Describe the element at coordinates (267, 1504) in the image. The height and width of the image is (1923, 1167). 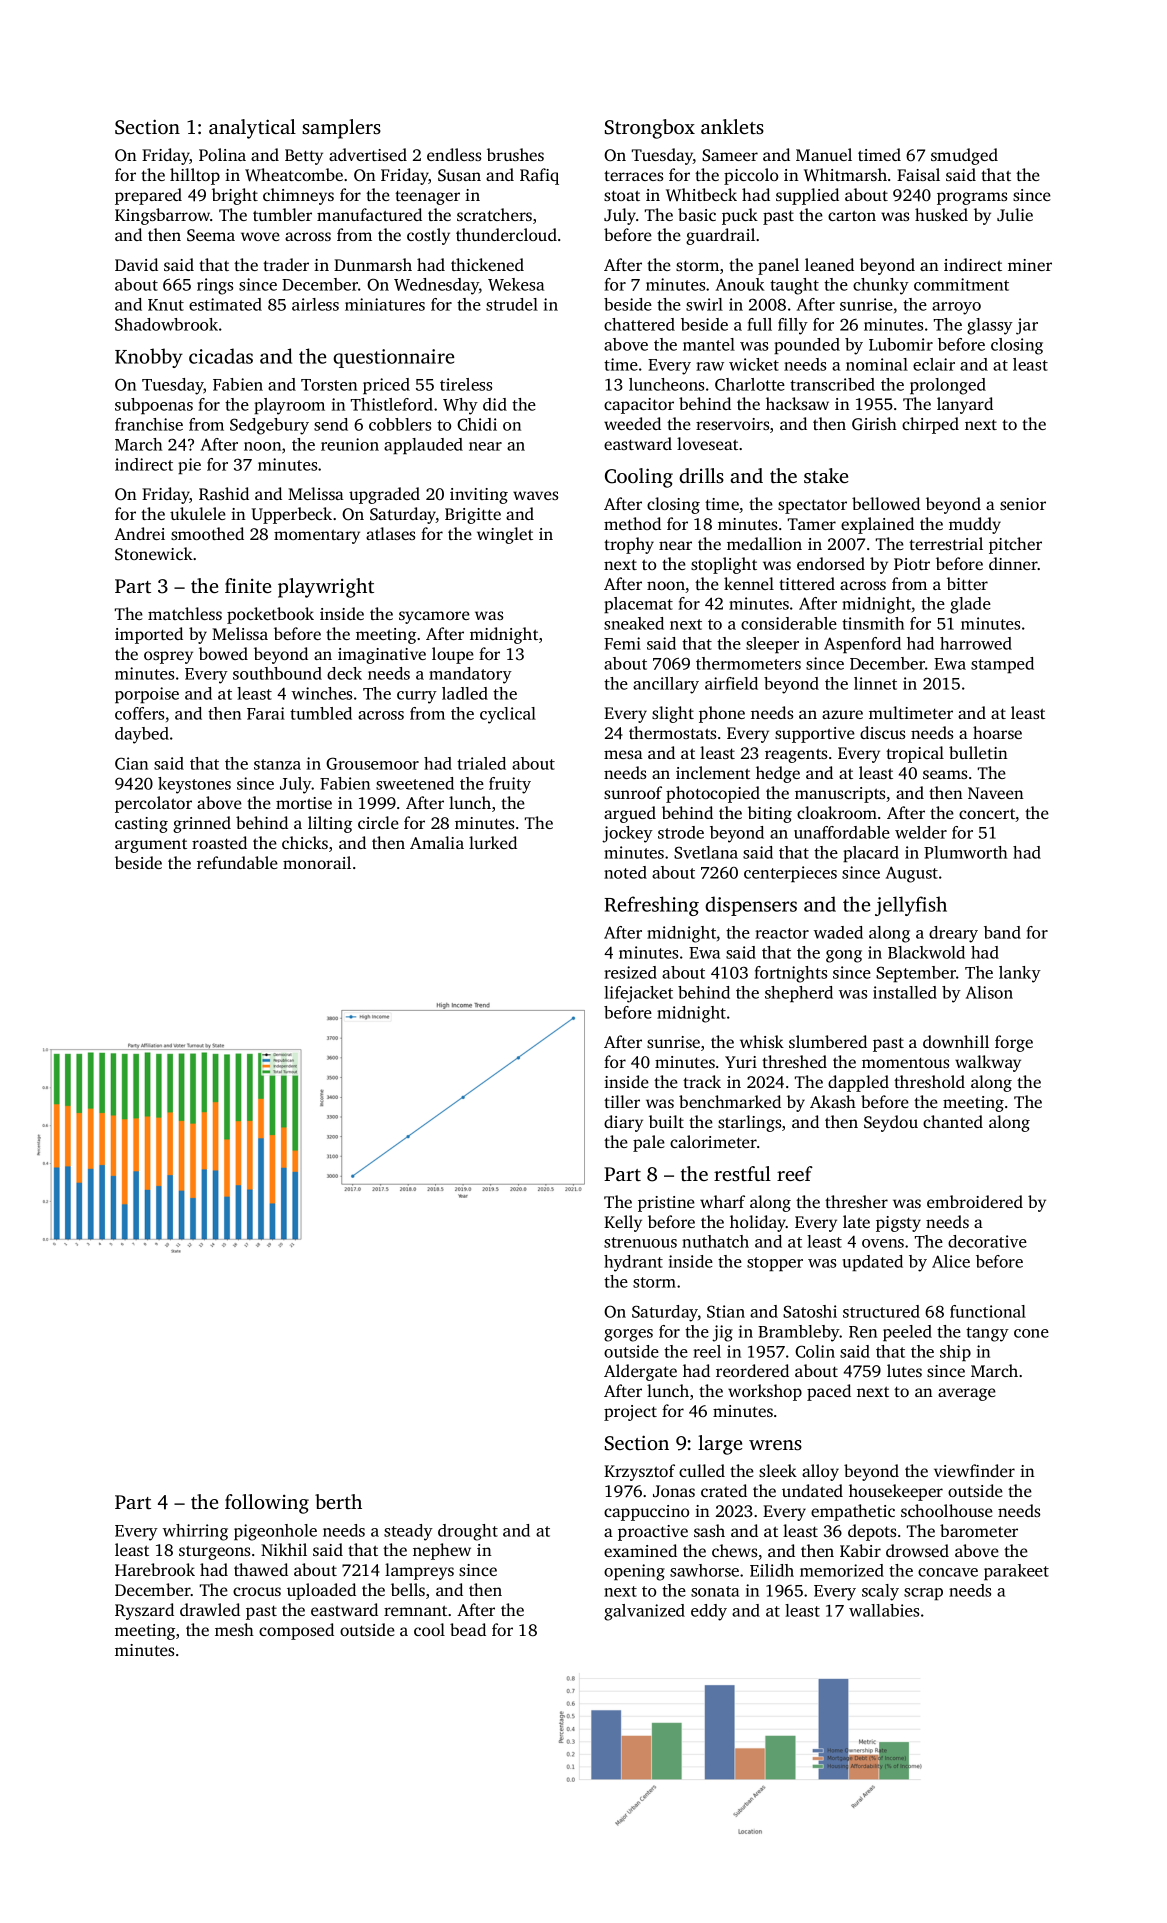
I see `following` at that location.
